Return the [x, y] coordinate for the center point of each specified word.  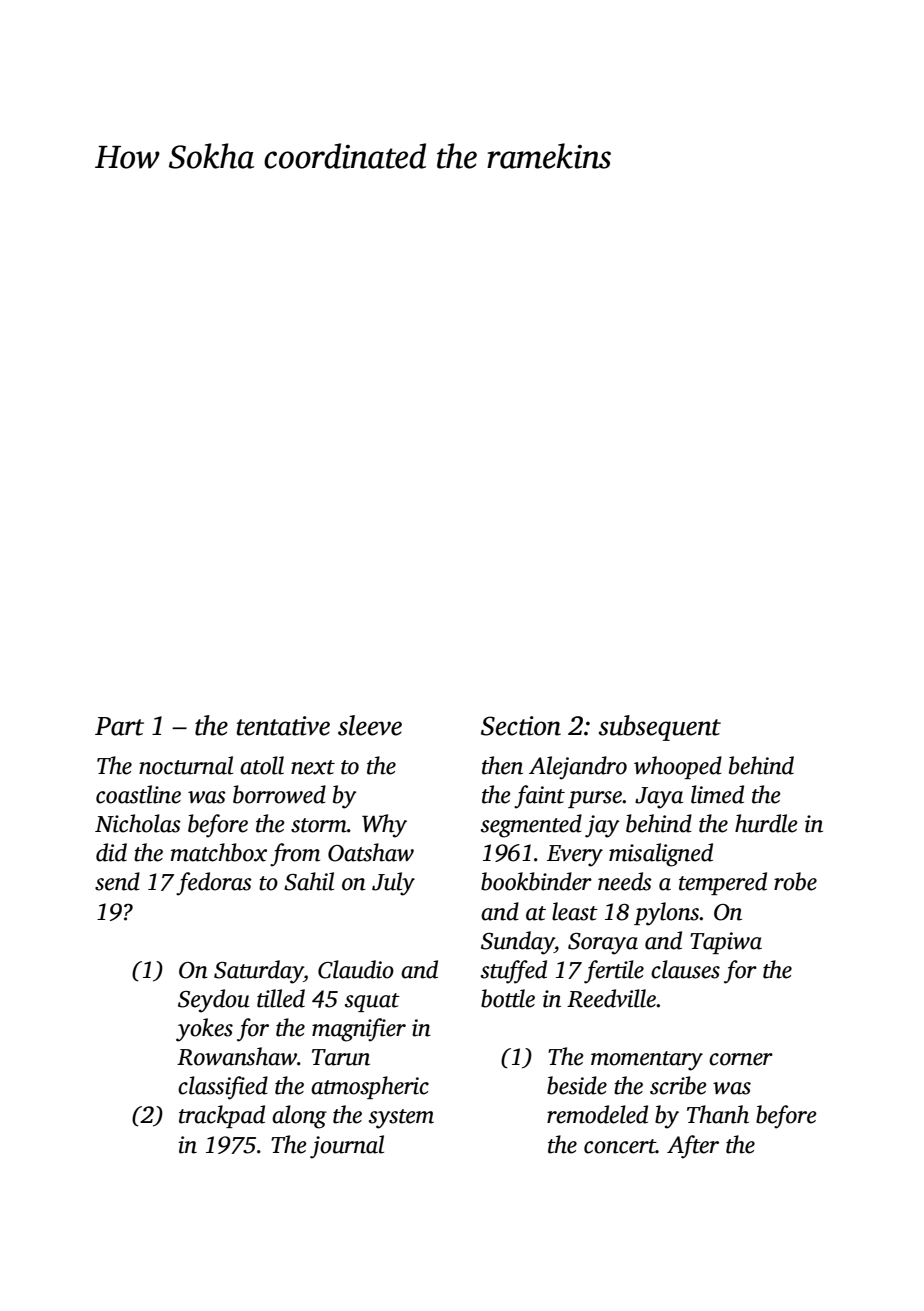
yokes [204, 1030]
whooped [678, 767]
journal [347, 1147]
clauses [685, 969]
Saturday [259, 972]
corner [741, 1059]
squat [372, 1002]
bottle [508, 998]
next [313, 767]
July [393, 884]
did [111, 852]
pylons [666, 914]
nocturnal [186, 765]
